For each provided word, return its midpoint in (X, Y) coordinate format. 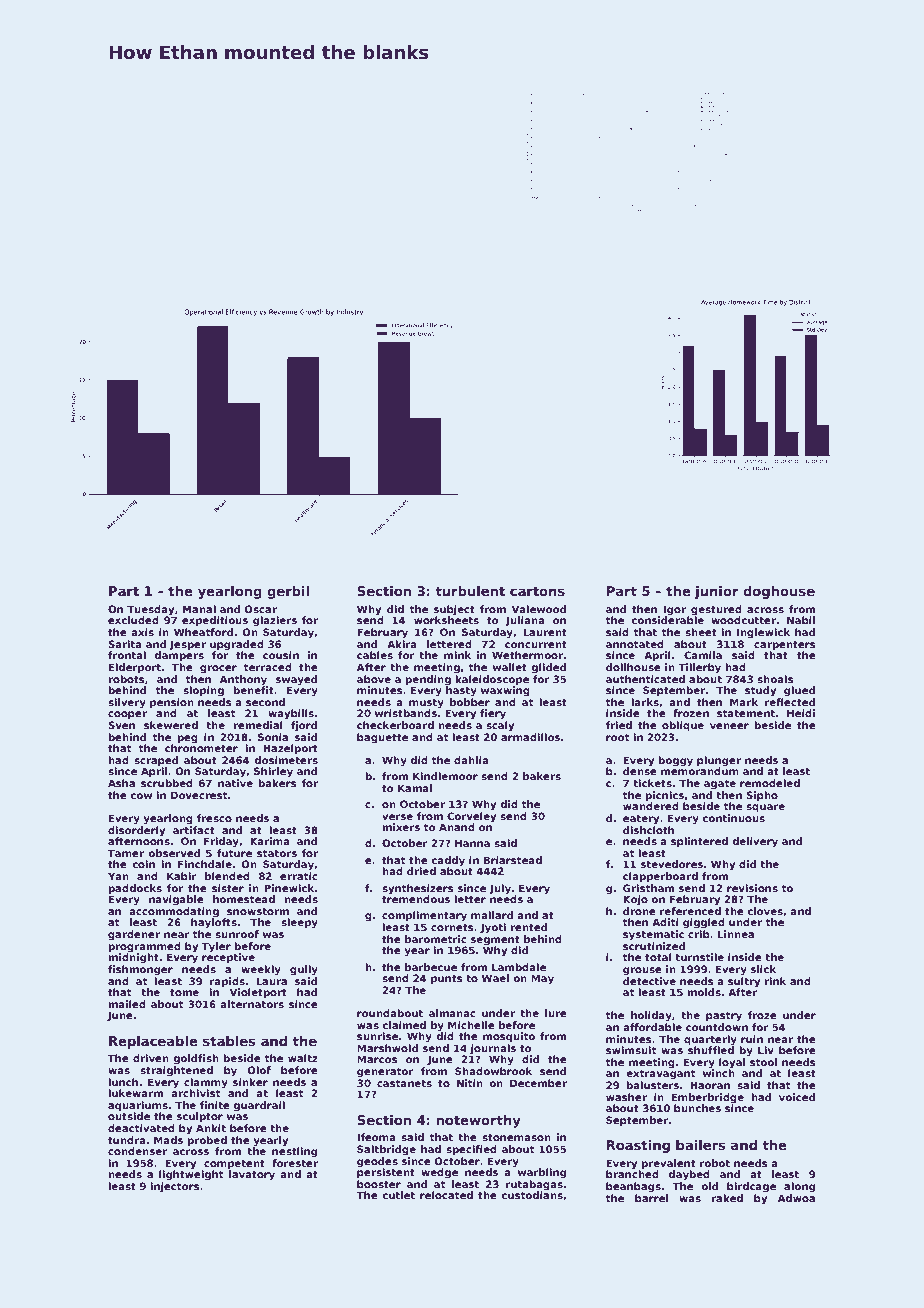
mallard (492, 915)
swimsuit (631, 1050)
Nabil (801, 620)
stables (229, 1041)
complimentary (424, 916)
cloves (765, 911)
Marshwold (387, 1048)
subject (454, 610)
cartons (537, 591)
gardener (134, 935)
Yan (118, 876)
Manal (199, 609)
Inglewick (763, 633)
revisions (752, 888)
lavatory (252, 1175)
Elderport (135, 668)
